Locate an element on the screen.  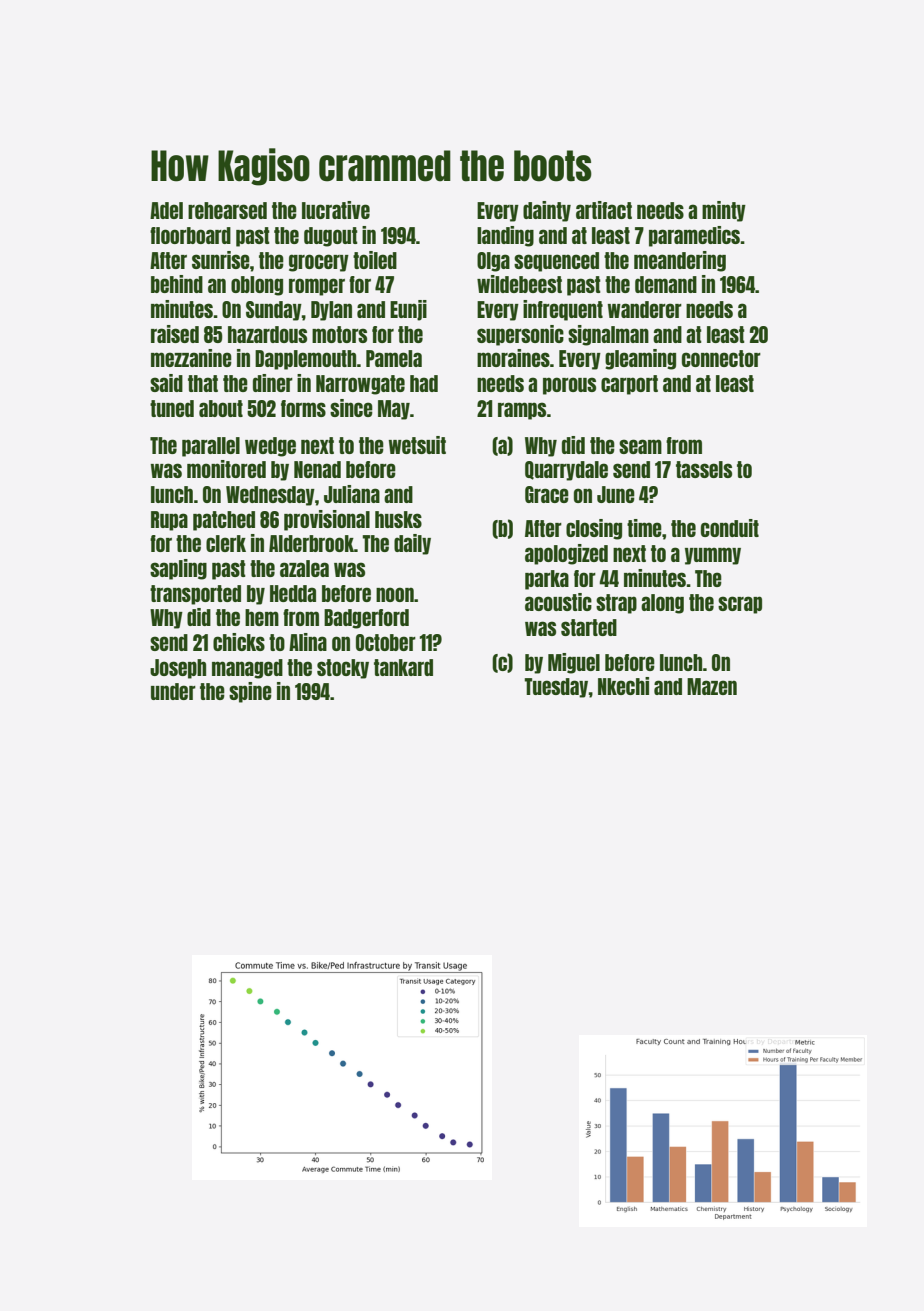
wildebeest is located at coordinates (519, 284).
